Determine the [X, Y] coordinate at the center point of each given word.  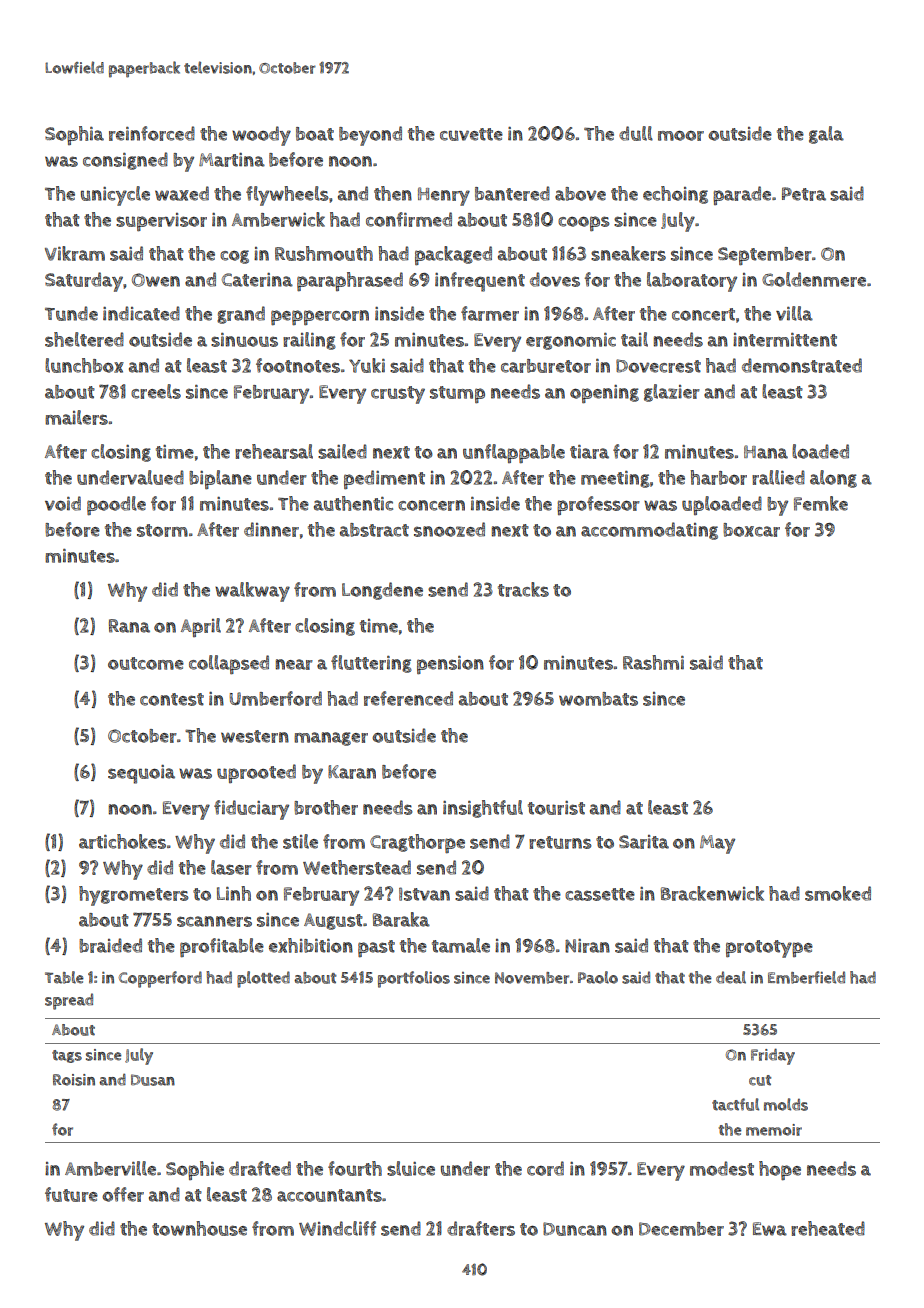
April [201, 627]
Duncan [575, 1229]
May [717, 844]
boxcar [751, 530]
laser [231, 867]
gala [826, 135]
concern [431, 505]
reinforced [152, 133]
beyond [370, 136]
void [63, 503]
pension [450, 665]
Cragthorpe [417, 843]
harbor [718, 477]
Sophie [195, 1170]
